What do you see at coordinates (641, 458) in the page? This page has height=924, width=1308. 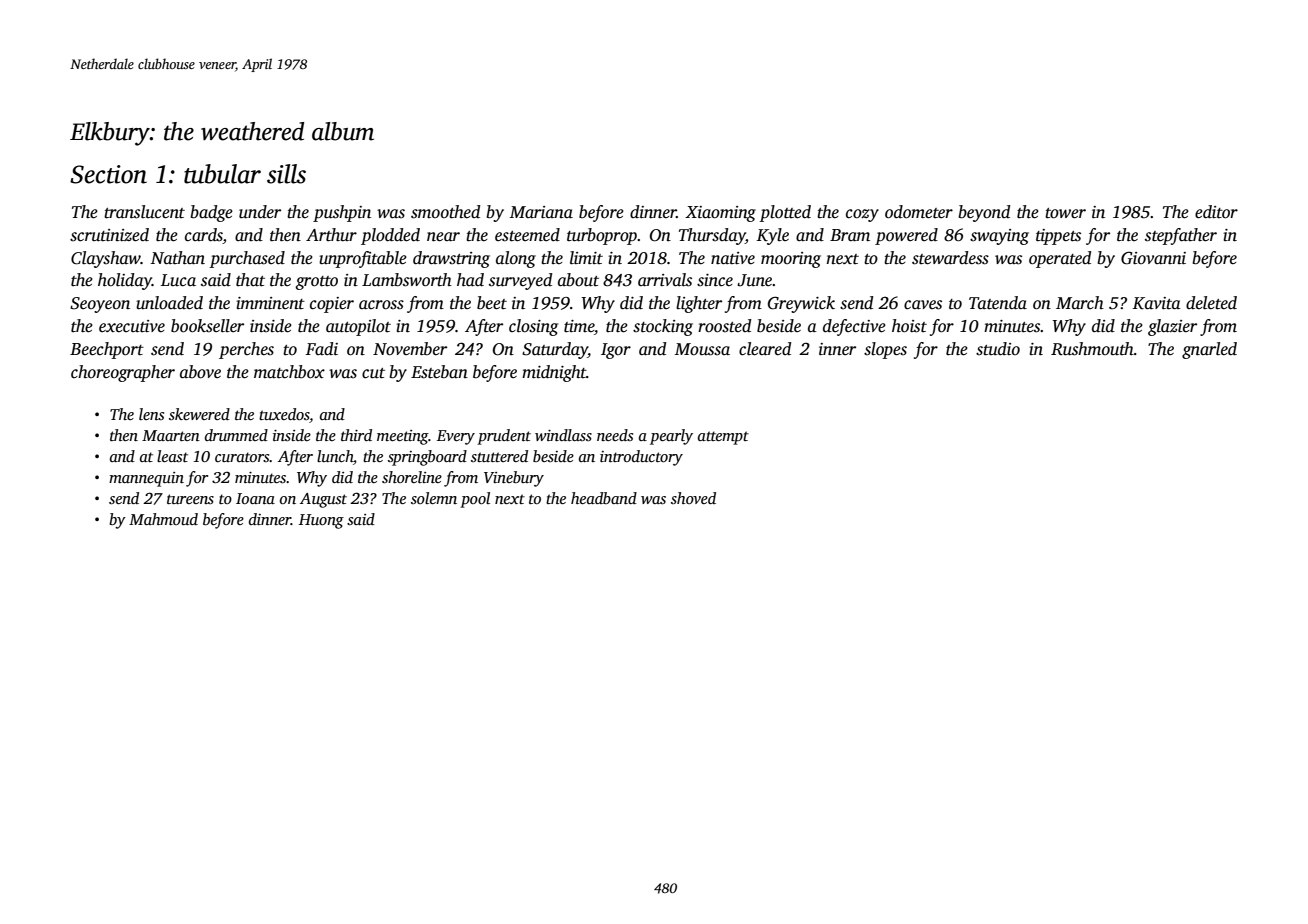 I see `introductory` at bounding box center [641, 458].
